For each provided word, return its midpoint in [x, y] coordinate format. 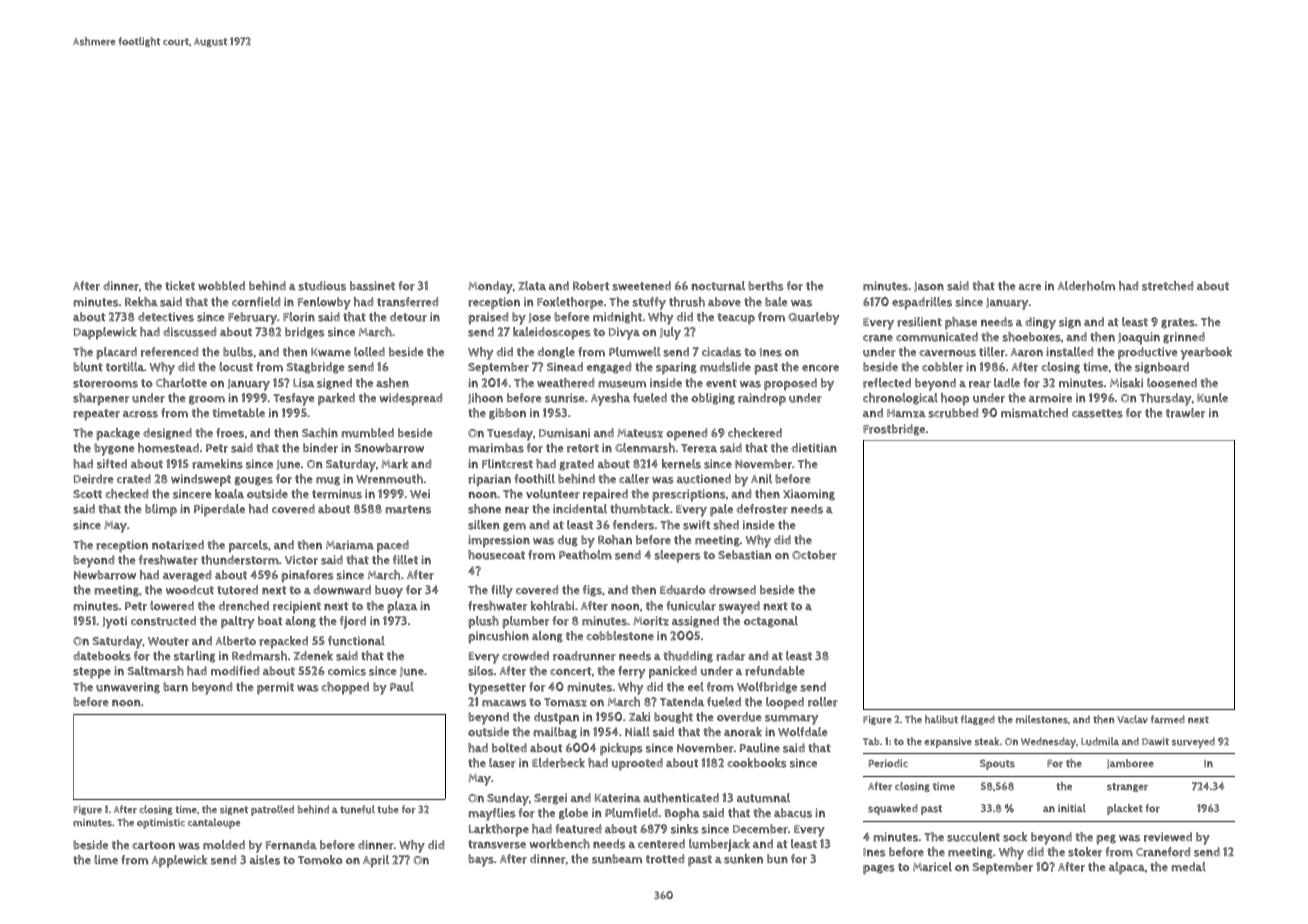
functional [356, 641]
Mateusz [640, 433]
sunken [743, 859]
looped [785, 703]
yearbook [1206, 353]
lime [106, 860]
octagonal [771, 622]
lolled [369, 352]
